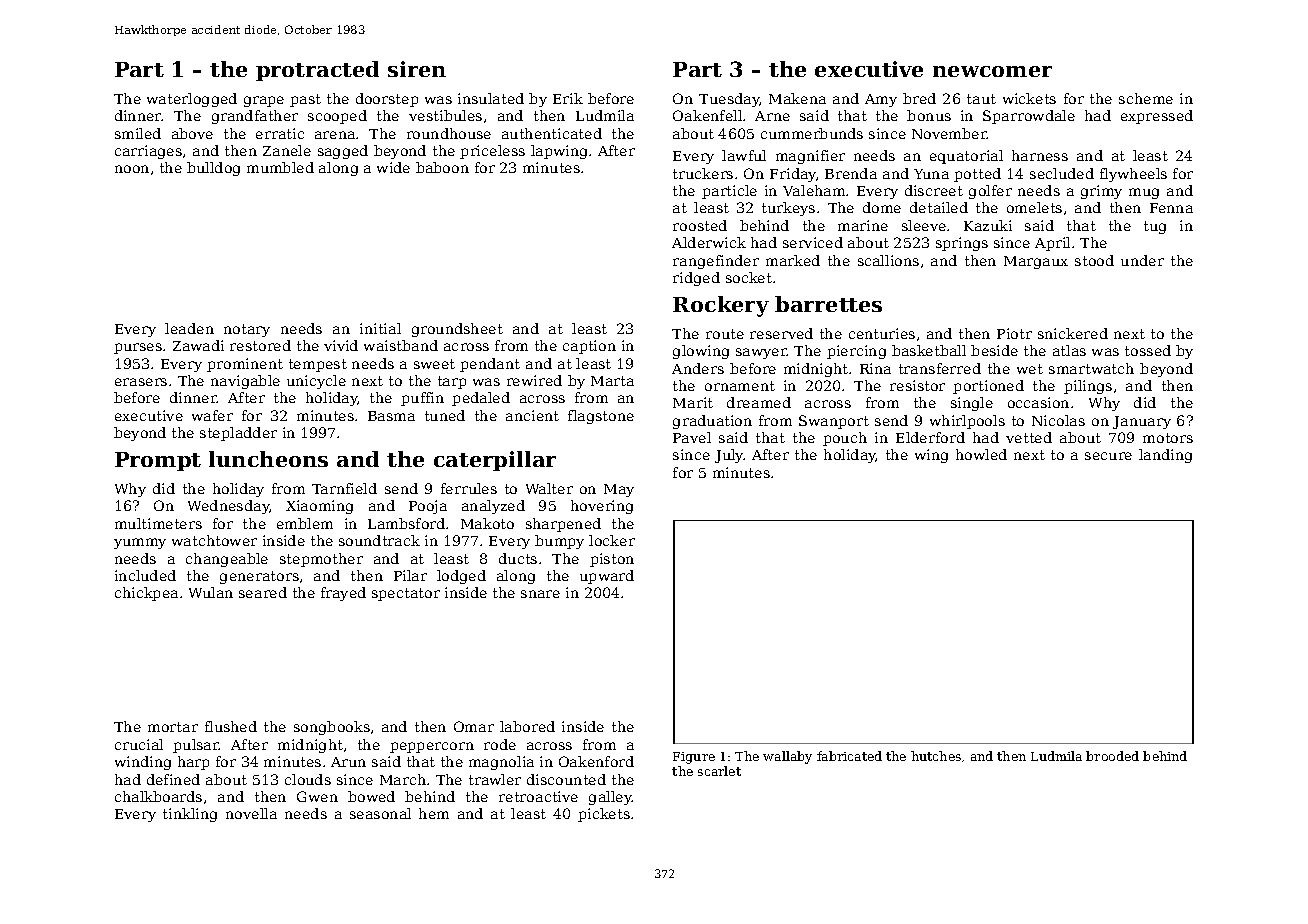 This page has height=924, width=1308. Describe the element at coordinates (698, 368) in the page. I see `Anders` at that location.
